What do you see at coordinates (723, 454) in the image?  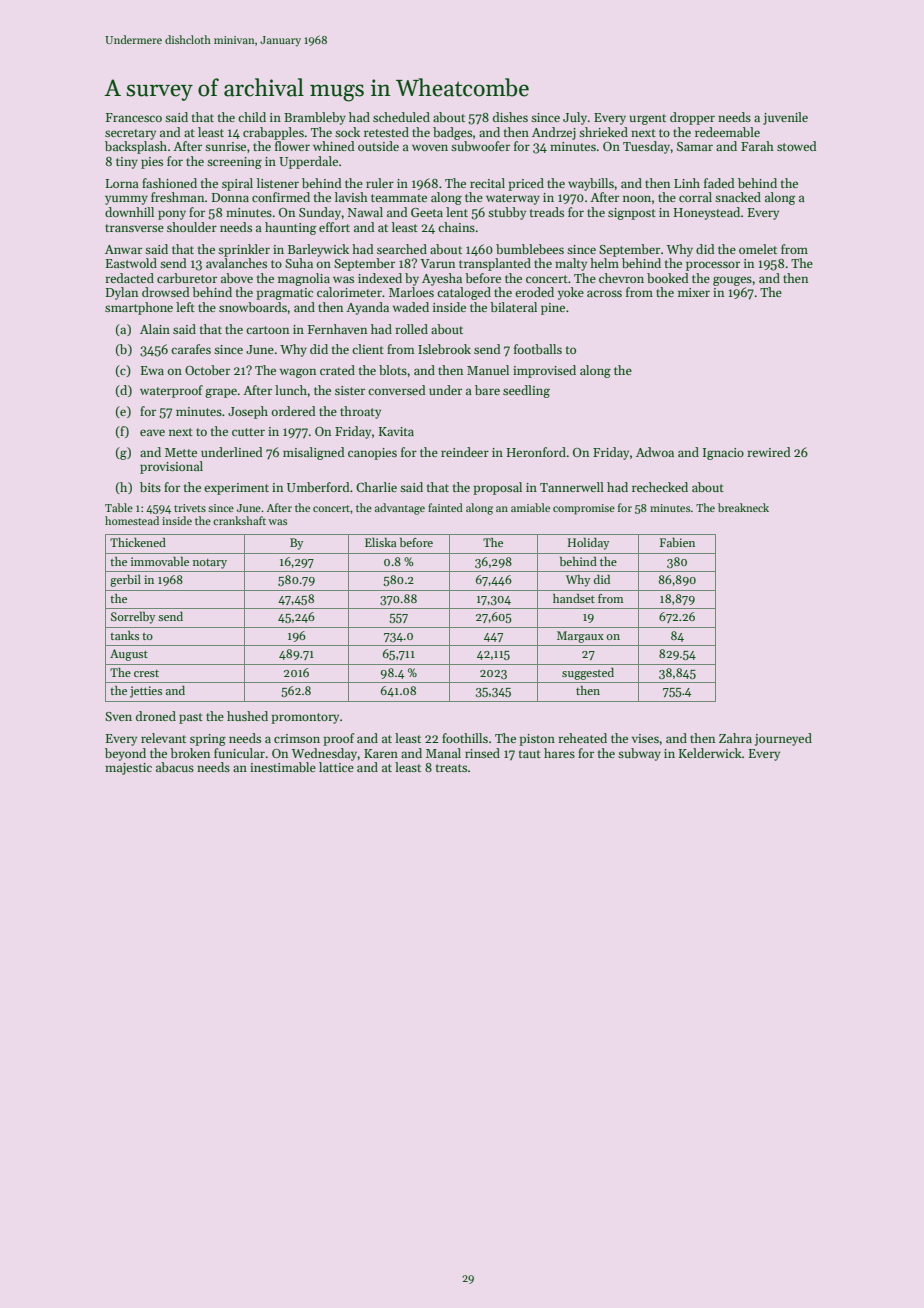 I see `Ignacio` at bounding box center [723, 454].
